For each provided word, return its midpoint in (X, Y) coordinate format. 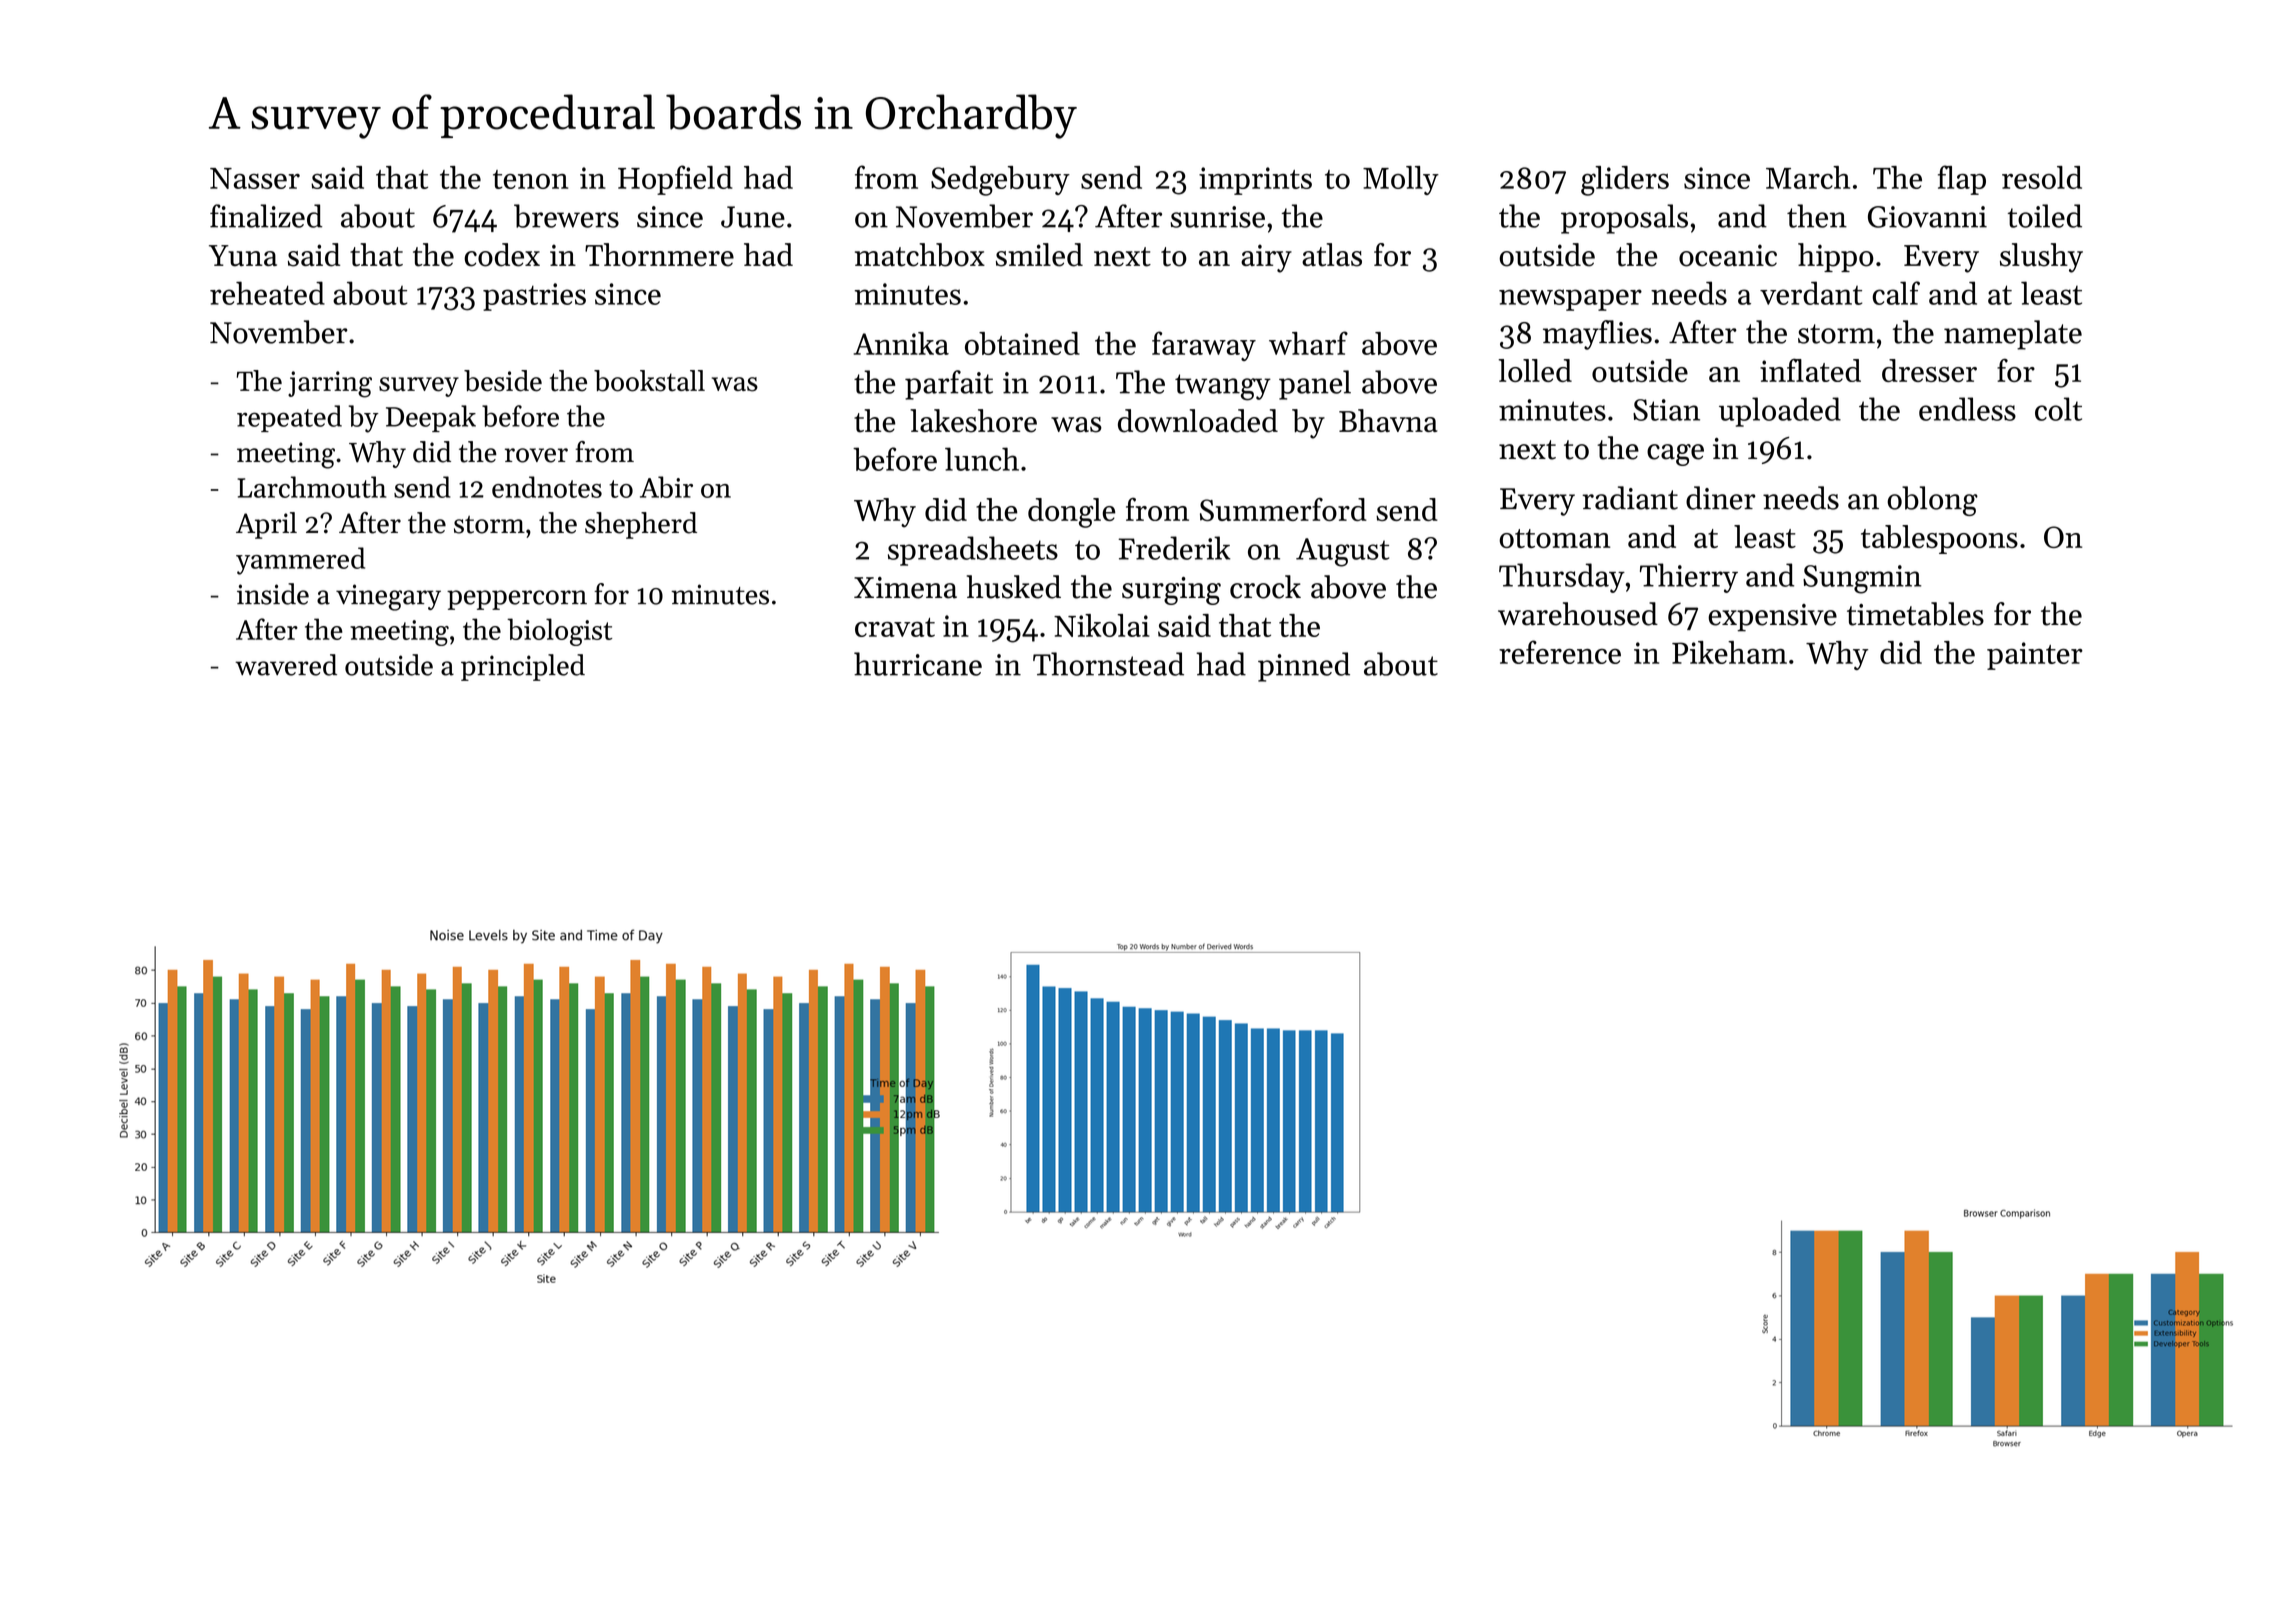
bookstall (649, 381)
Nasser (255, 178)
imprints (1255, 181)
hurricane (918, 664)
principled (523, 667)
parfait (949, 385)
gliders (1625, 181)
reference (1560, 652)
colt (2058, 409)
